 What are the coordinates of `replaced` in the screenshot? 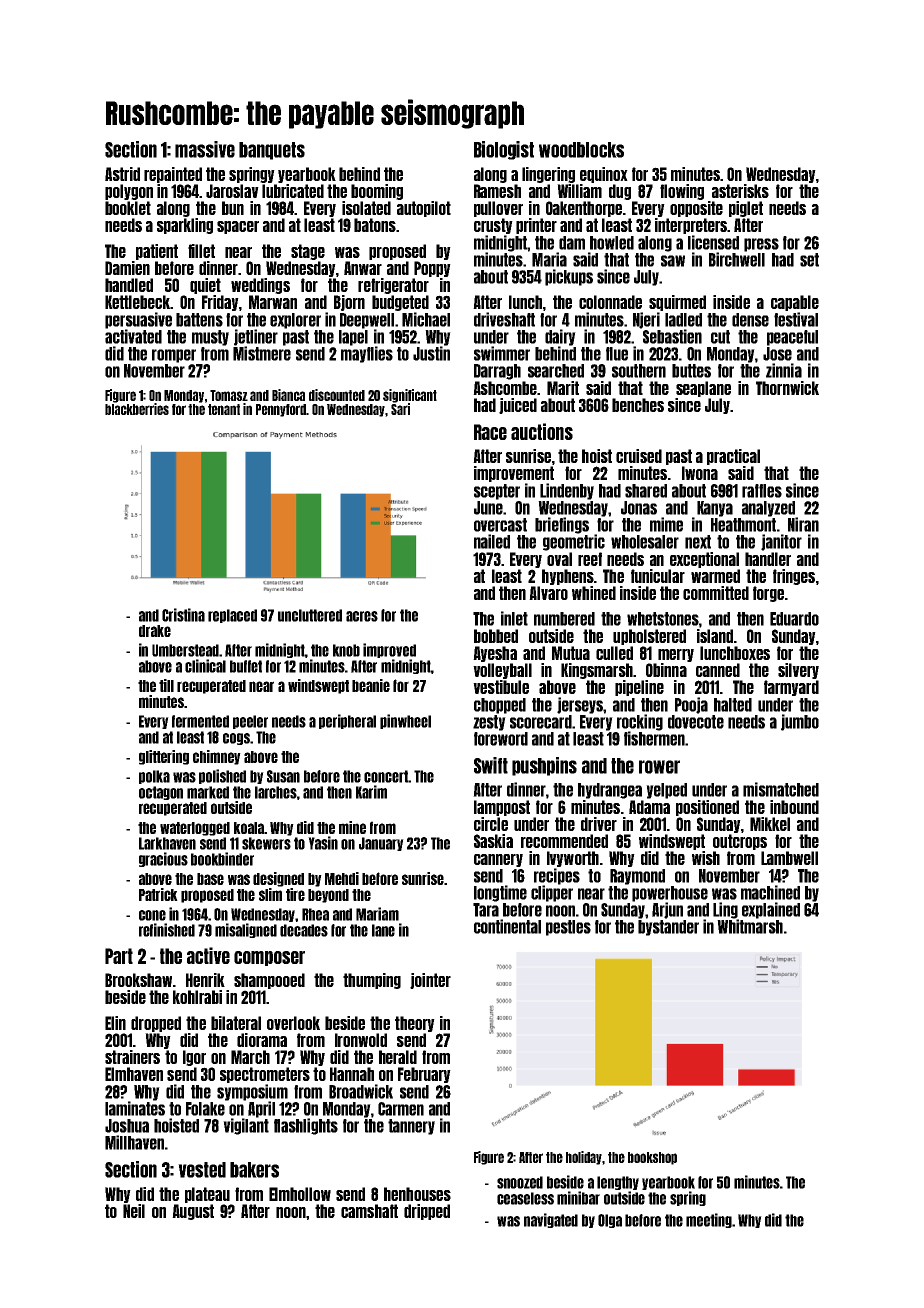 It's located at (232, 616).
